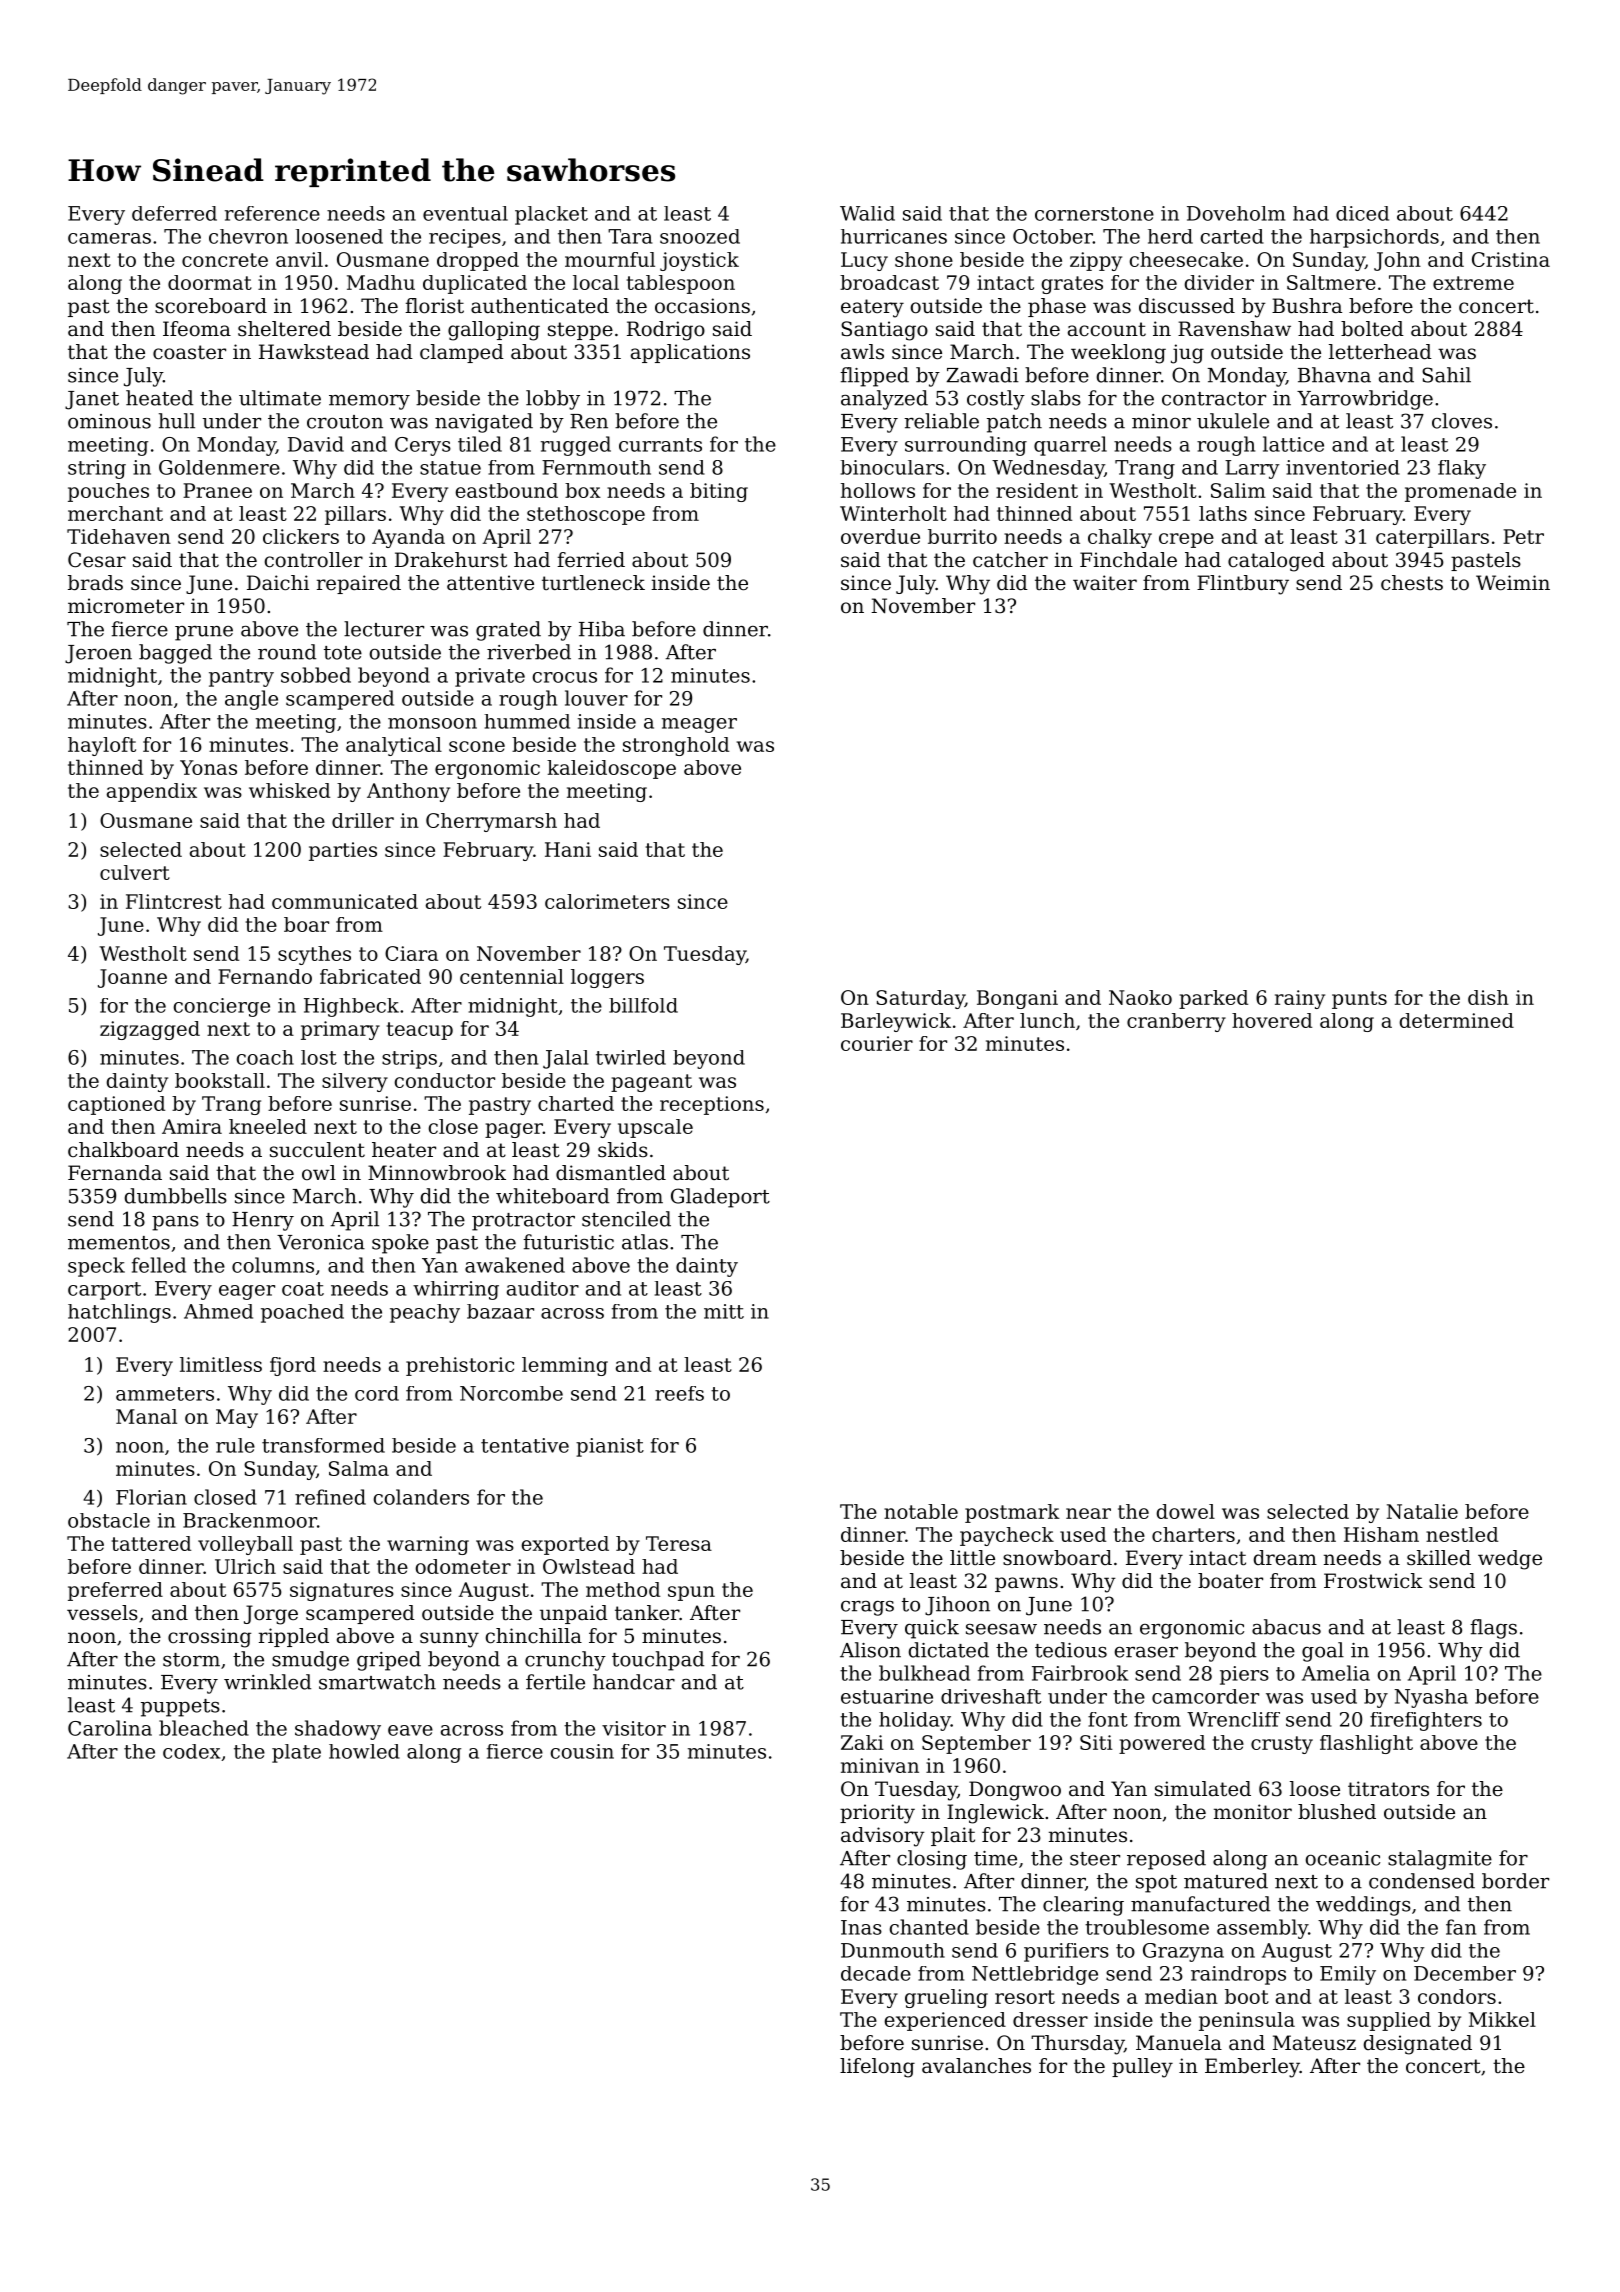  Describe the element at coordinates (874, 377) in the screenshot. I see `flipped` at that location.
